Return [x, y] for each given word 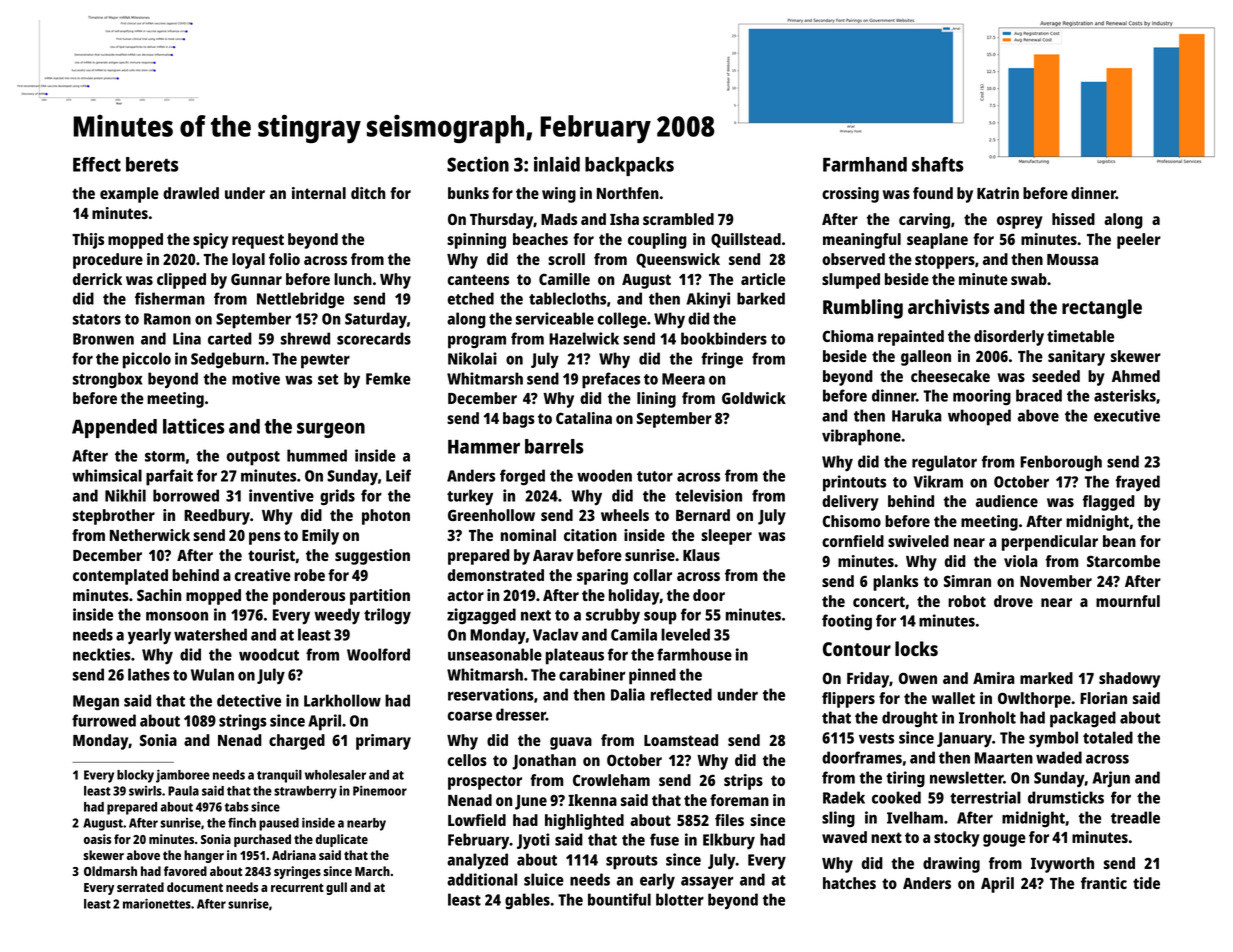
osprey [1020, 222]
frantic [1104, 883]
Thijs [88, 241]
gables [527, 901]
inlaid [557, 164]
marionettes [157, 903]
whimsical [107, 475]
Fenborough [1061, 463]
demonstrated [496, 575]
